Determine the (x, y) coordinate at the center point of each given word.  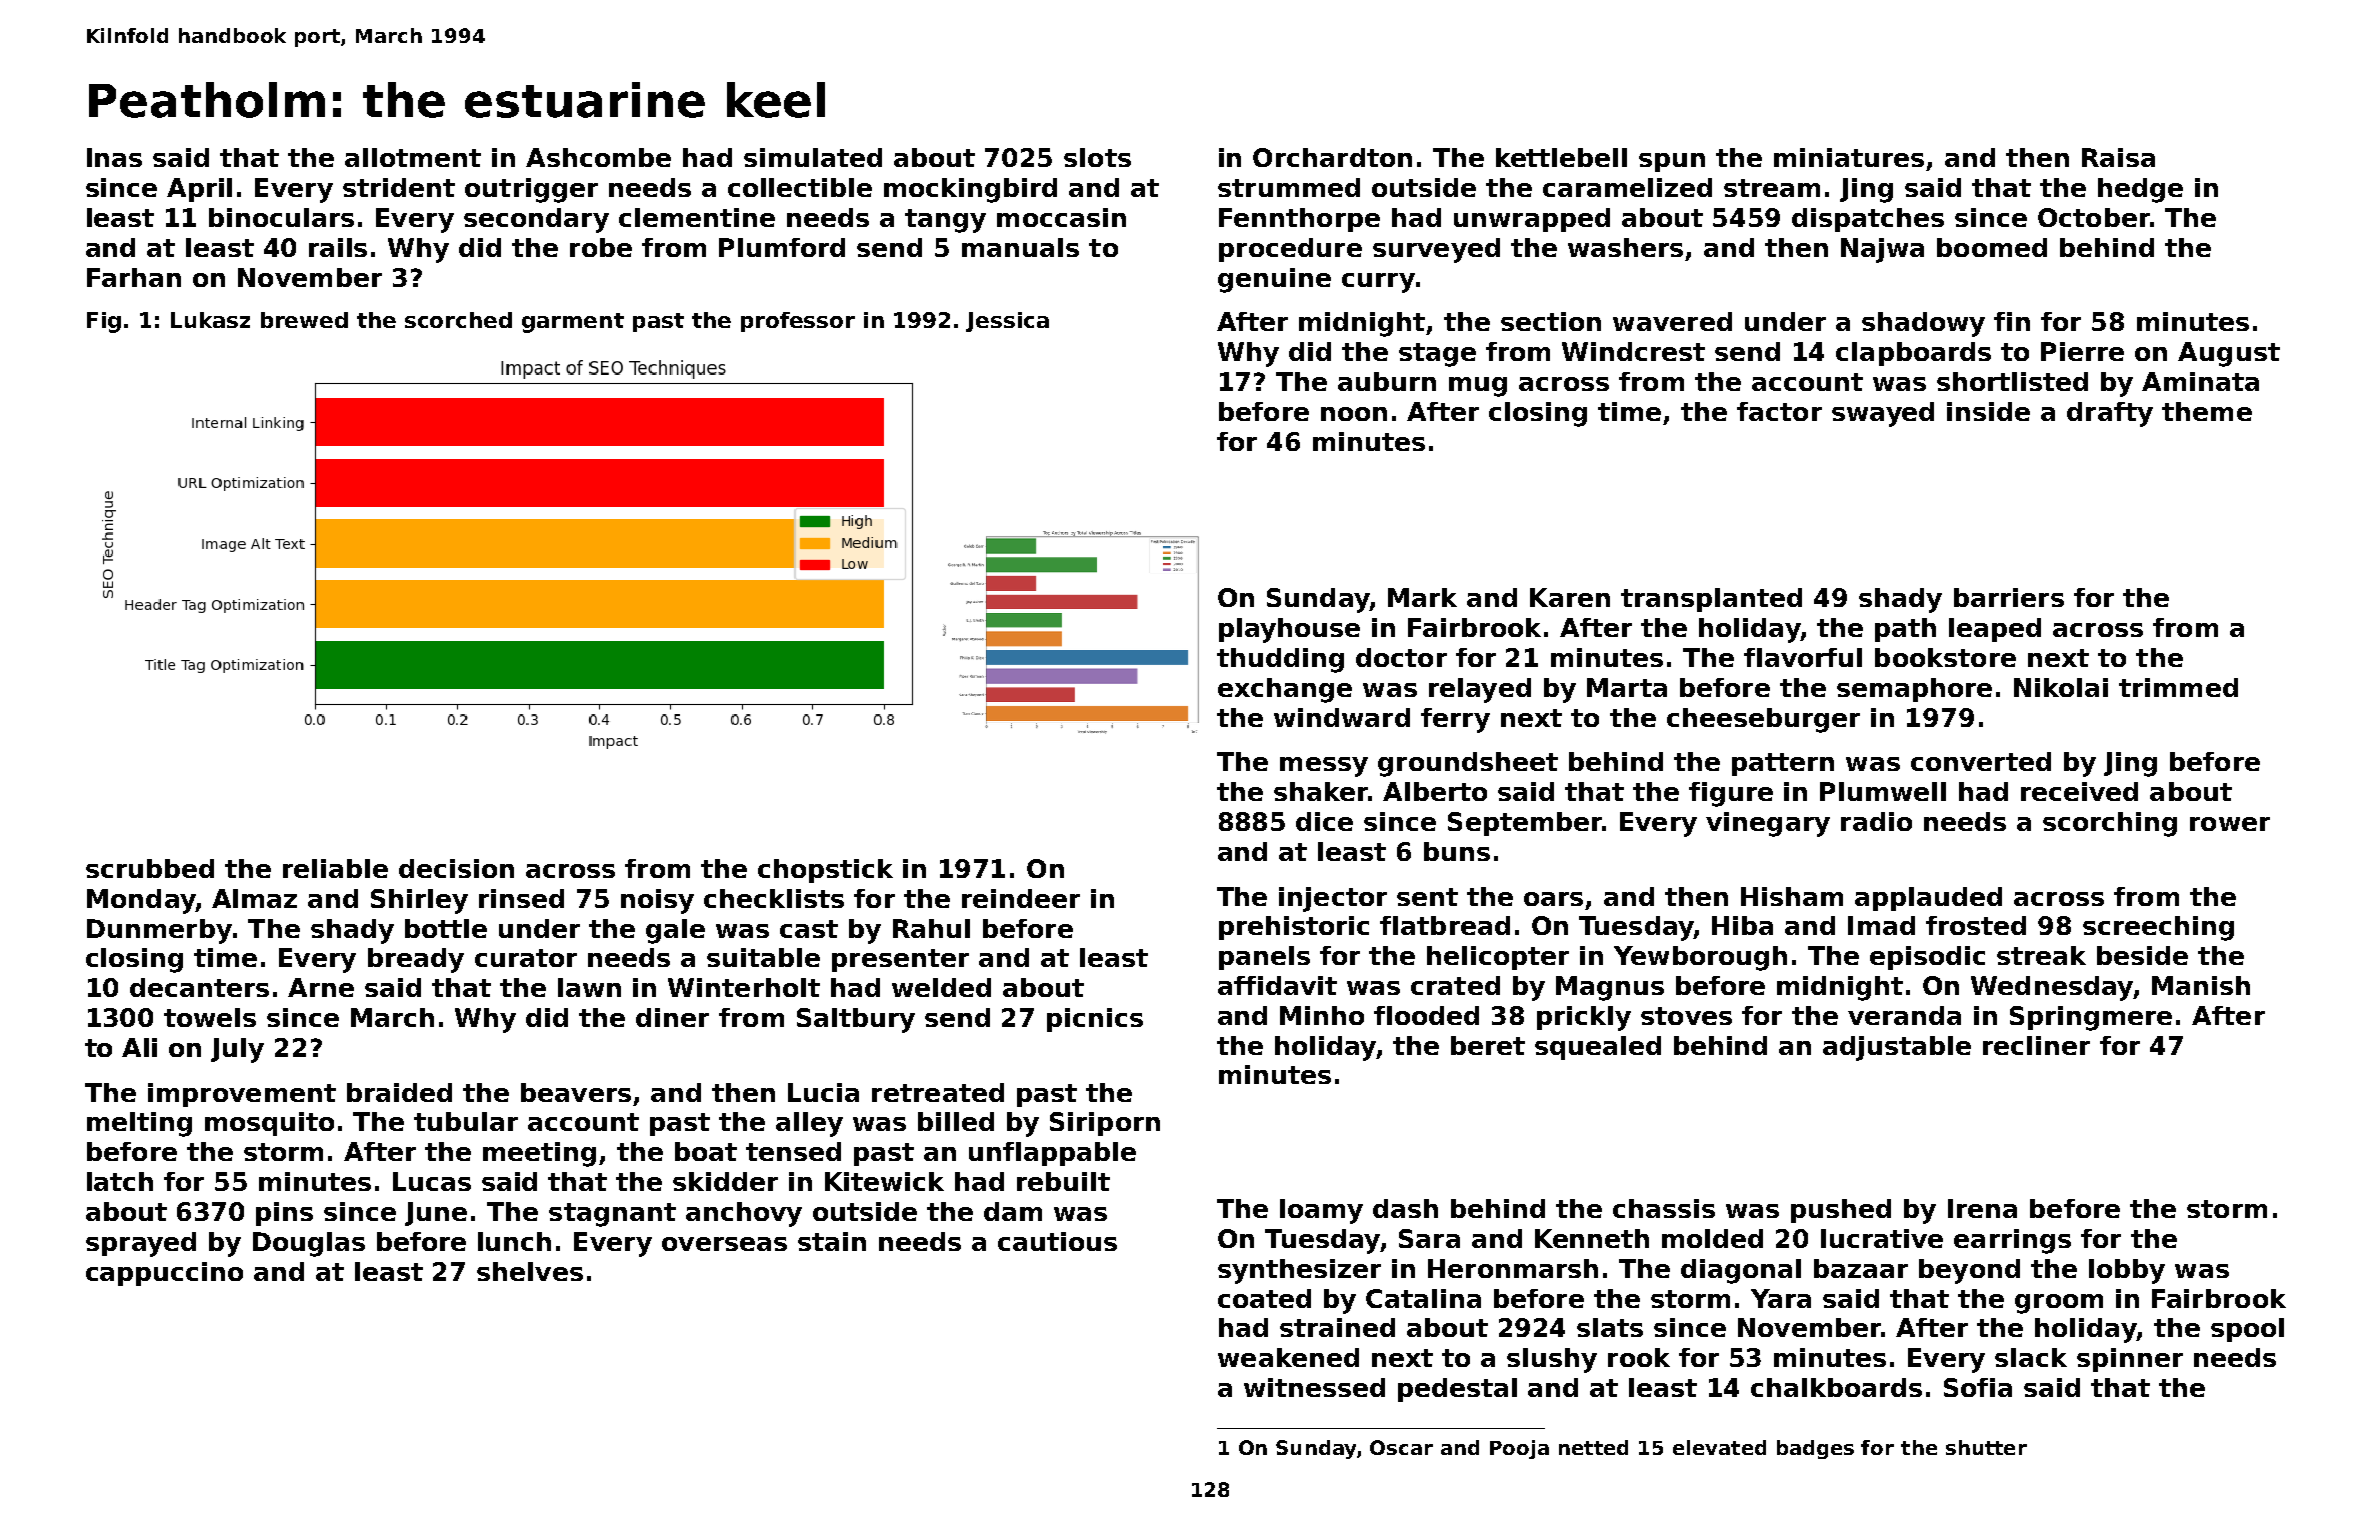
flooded (1426, 1015)
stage (1437, 355)
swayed (1883, 414)
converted (1981, 761)
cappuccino (164, 1274)
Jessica (1007, 322)
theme (2207, 411)
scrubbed (150, 868)
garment (573, 323)
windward (1342, 717)
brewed (304, 320)
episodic (1927, 958)
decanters (199, 987)
